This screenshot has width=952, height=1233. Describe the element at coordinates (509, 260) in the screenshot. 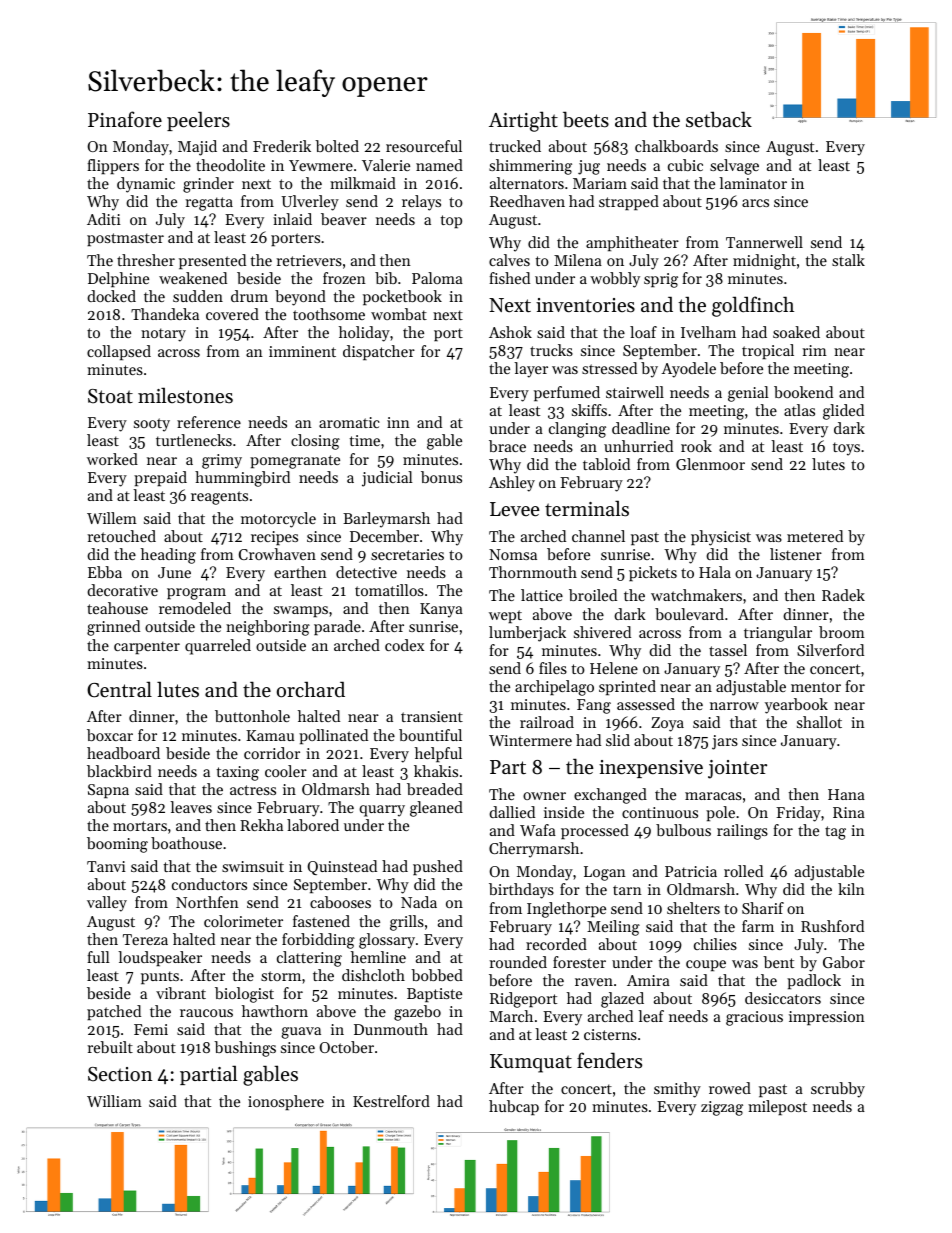

I see `calves` at that location.
